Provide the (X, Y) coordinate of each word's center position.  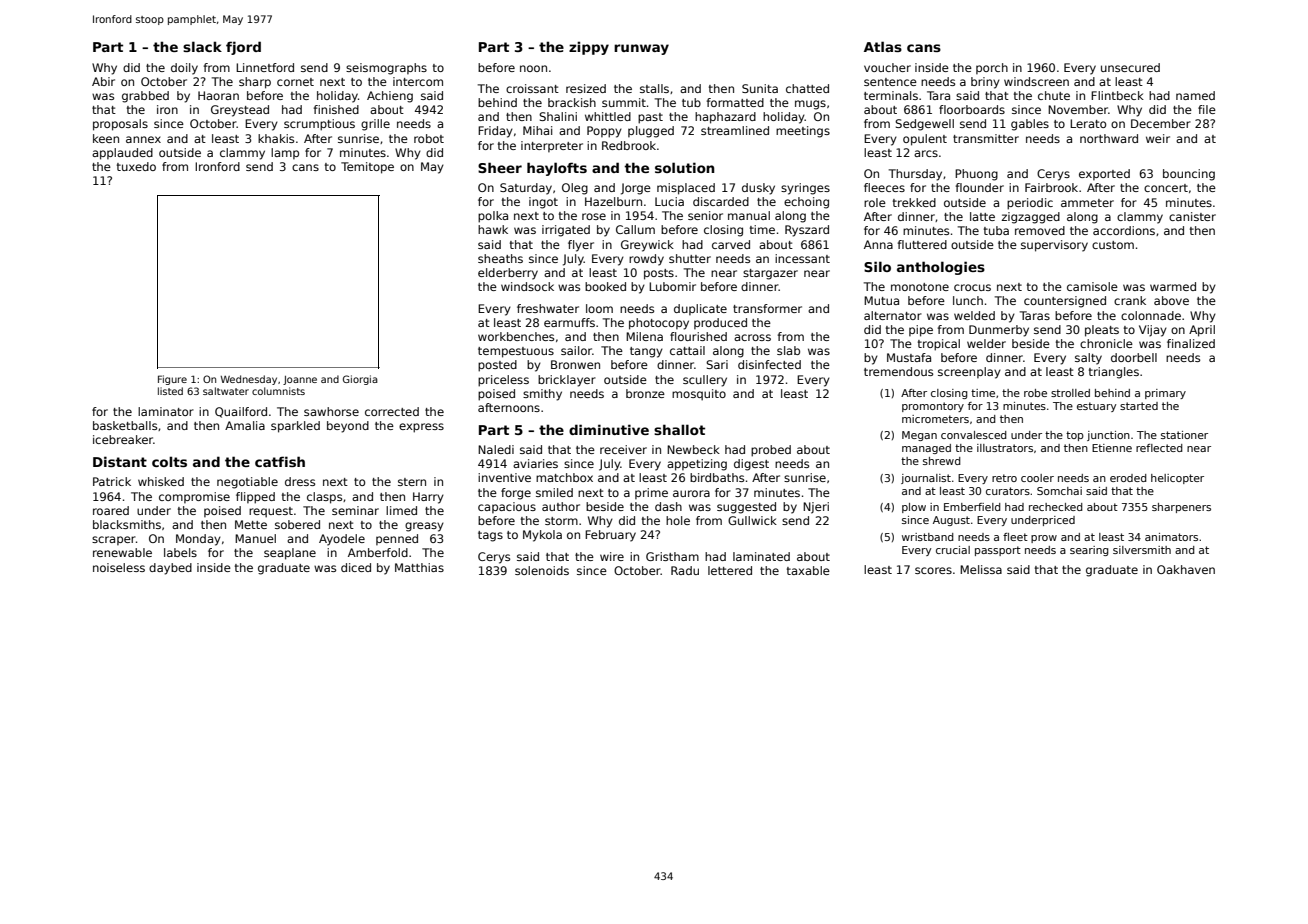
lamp (285, 153)
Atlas (883, 46)
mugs (810, 105)
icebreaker (123, 439)
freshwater (548, 308)
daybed (170, 569)
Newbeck (693, 449)
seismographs (386, 69)
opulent (925, 140)
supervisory (1054, 246)
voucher (887, 67)
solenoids (542, 570)
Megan (919, 436)
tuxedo (136, 166)
